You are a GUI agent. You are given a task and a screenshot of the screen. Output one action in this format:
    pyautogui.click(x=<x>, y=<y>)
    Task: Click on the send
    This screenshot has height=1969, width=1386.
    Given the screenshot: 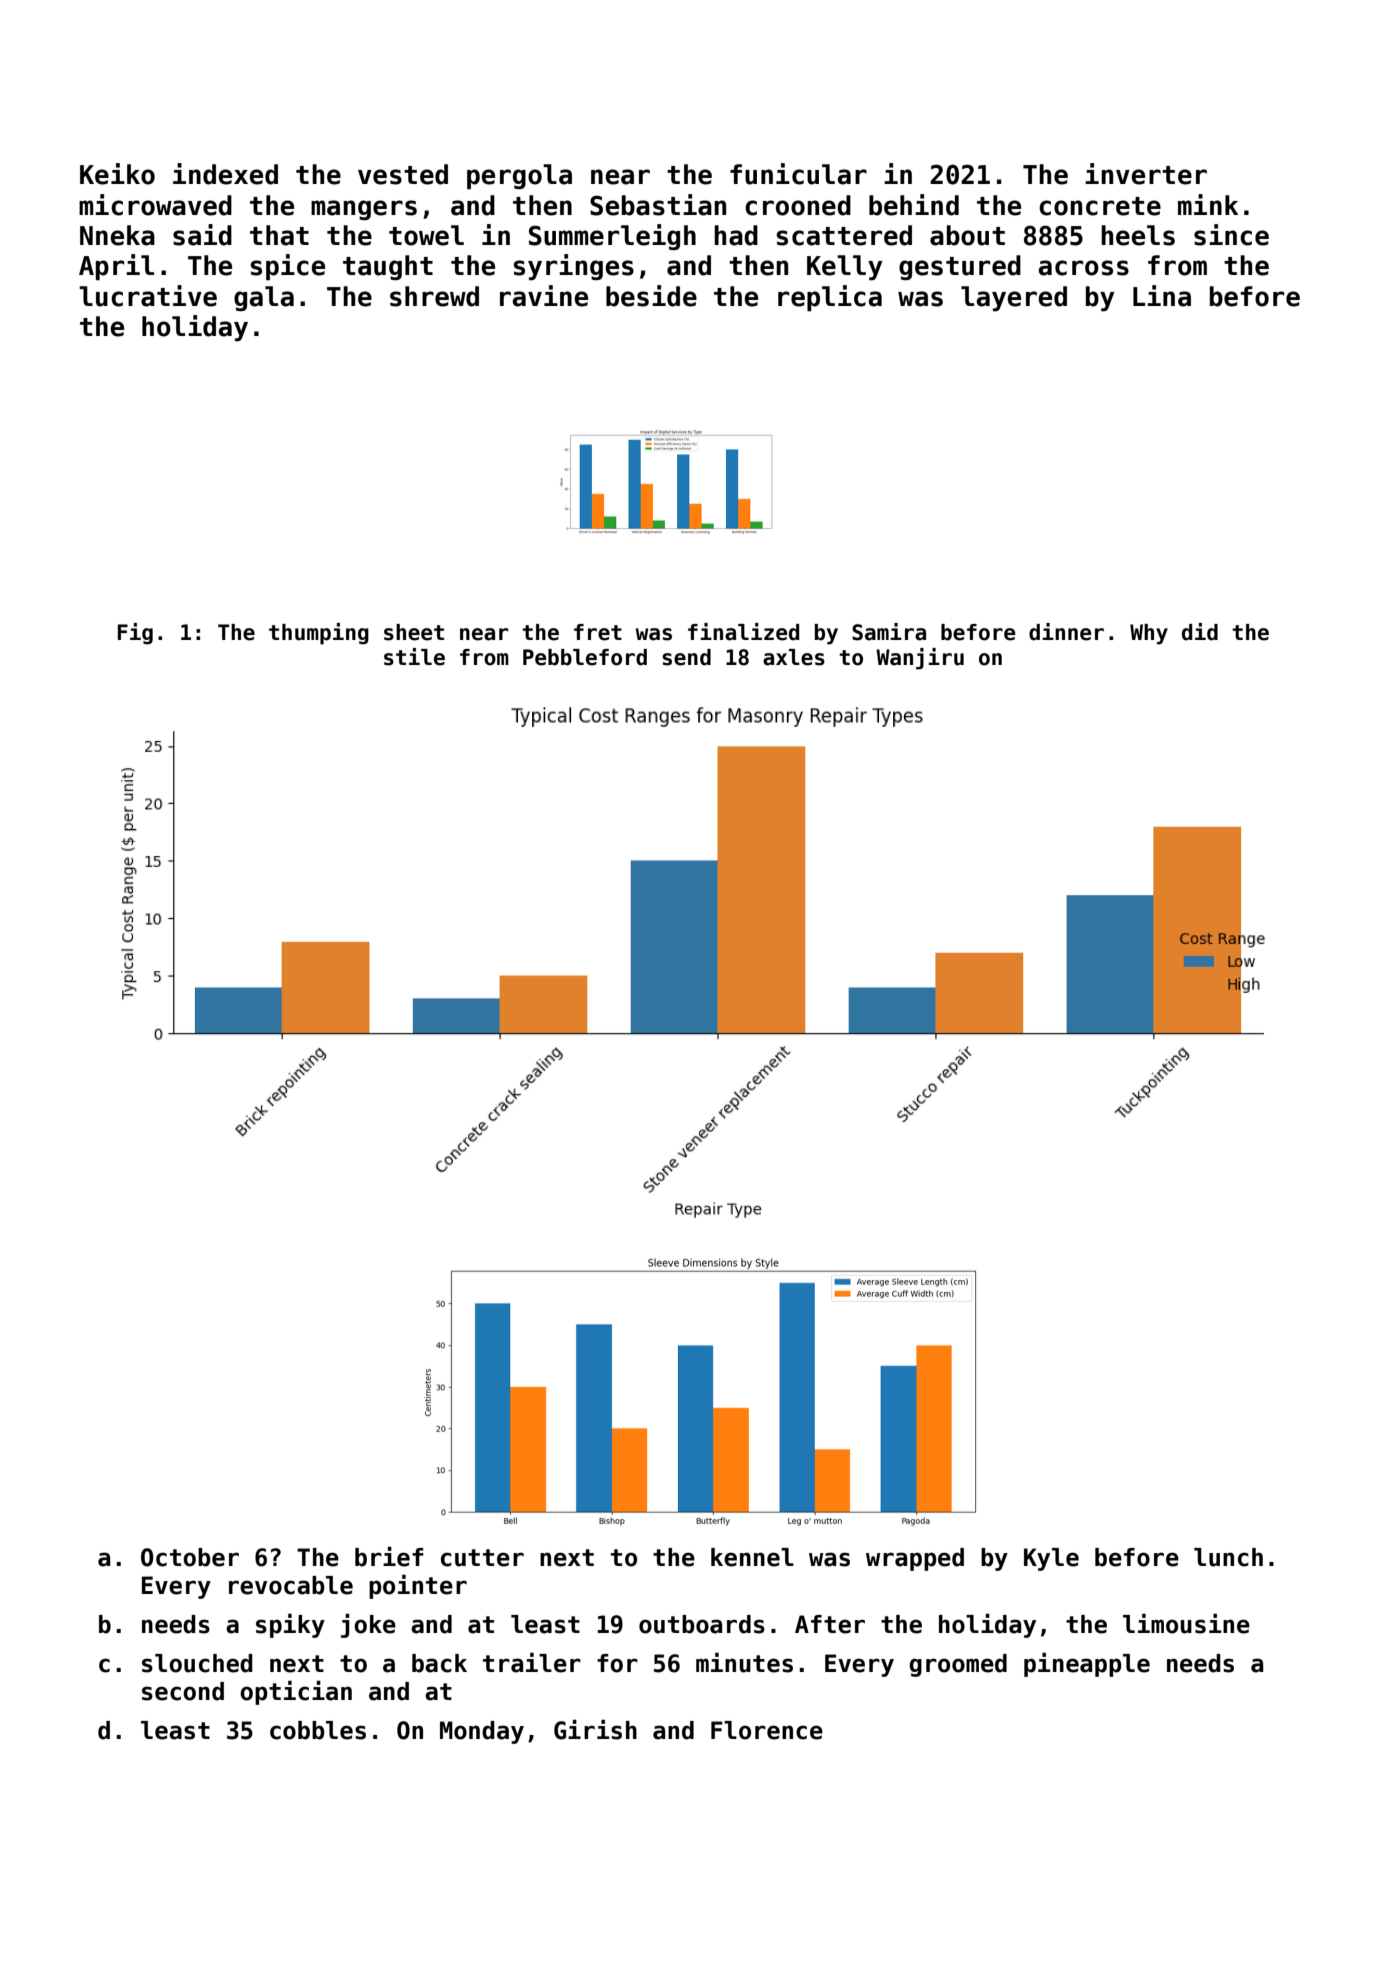 What is the action you would take?
    pyautogui.click(x=686, y=657)
